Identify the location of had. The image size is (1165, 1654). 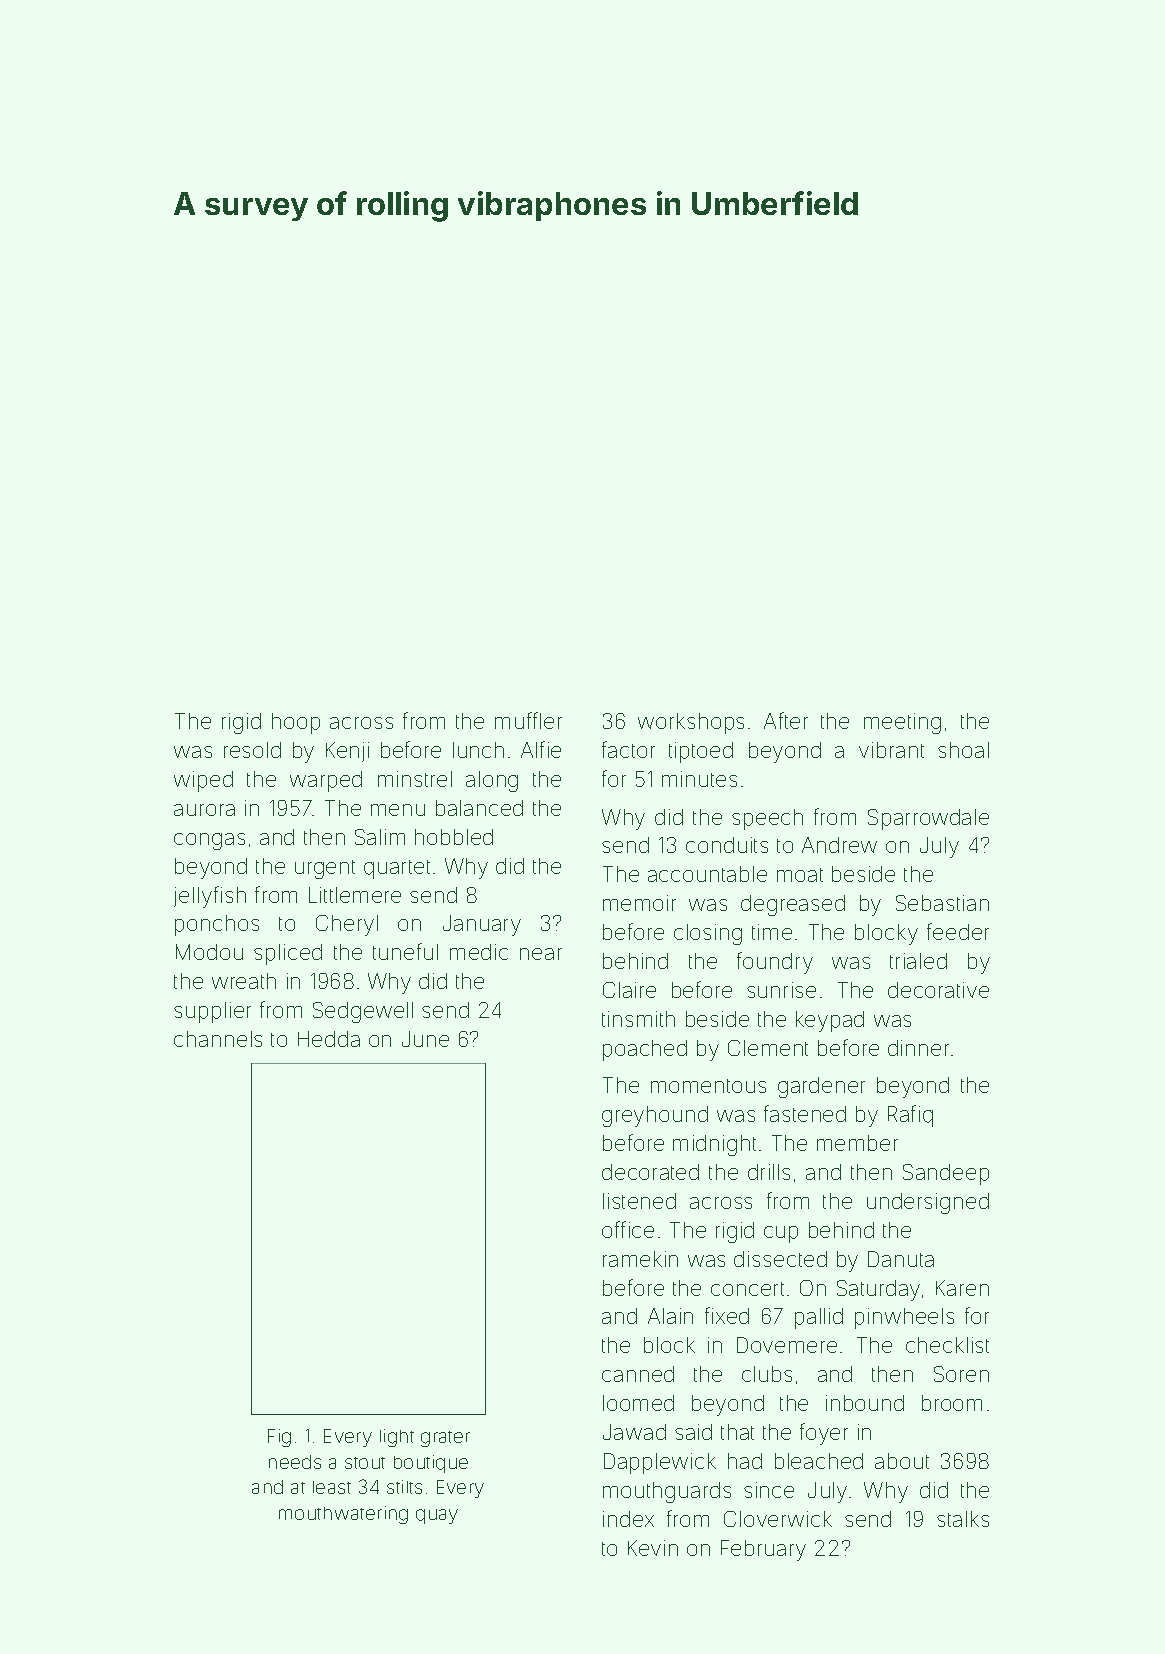
(745, 1461).
